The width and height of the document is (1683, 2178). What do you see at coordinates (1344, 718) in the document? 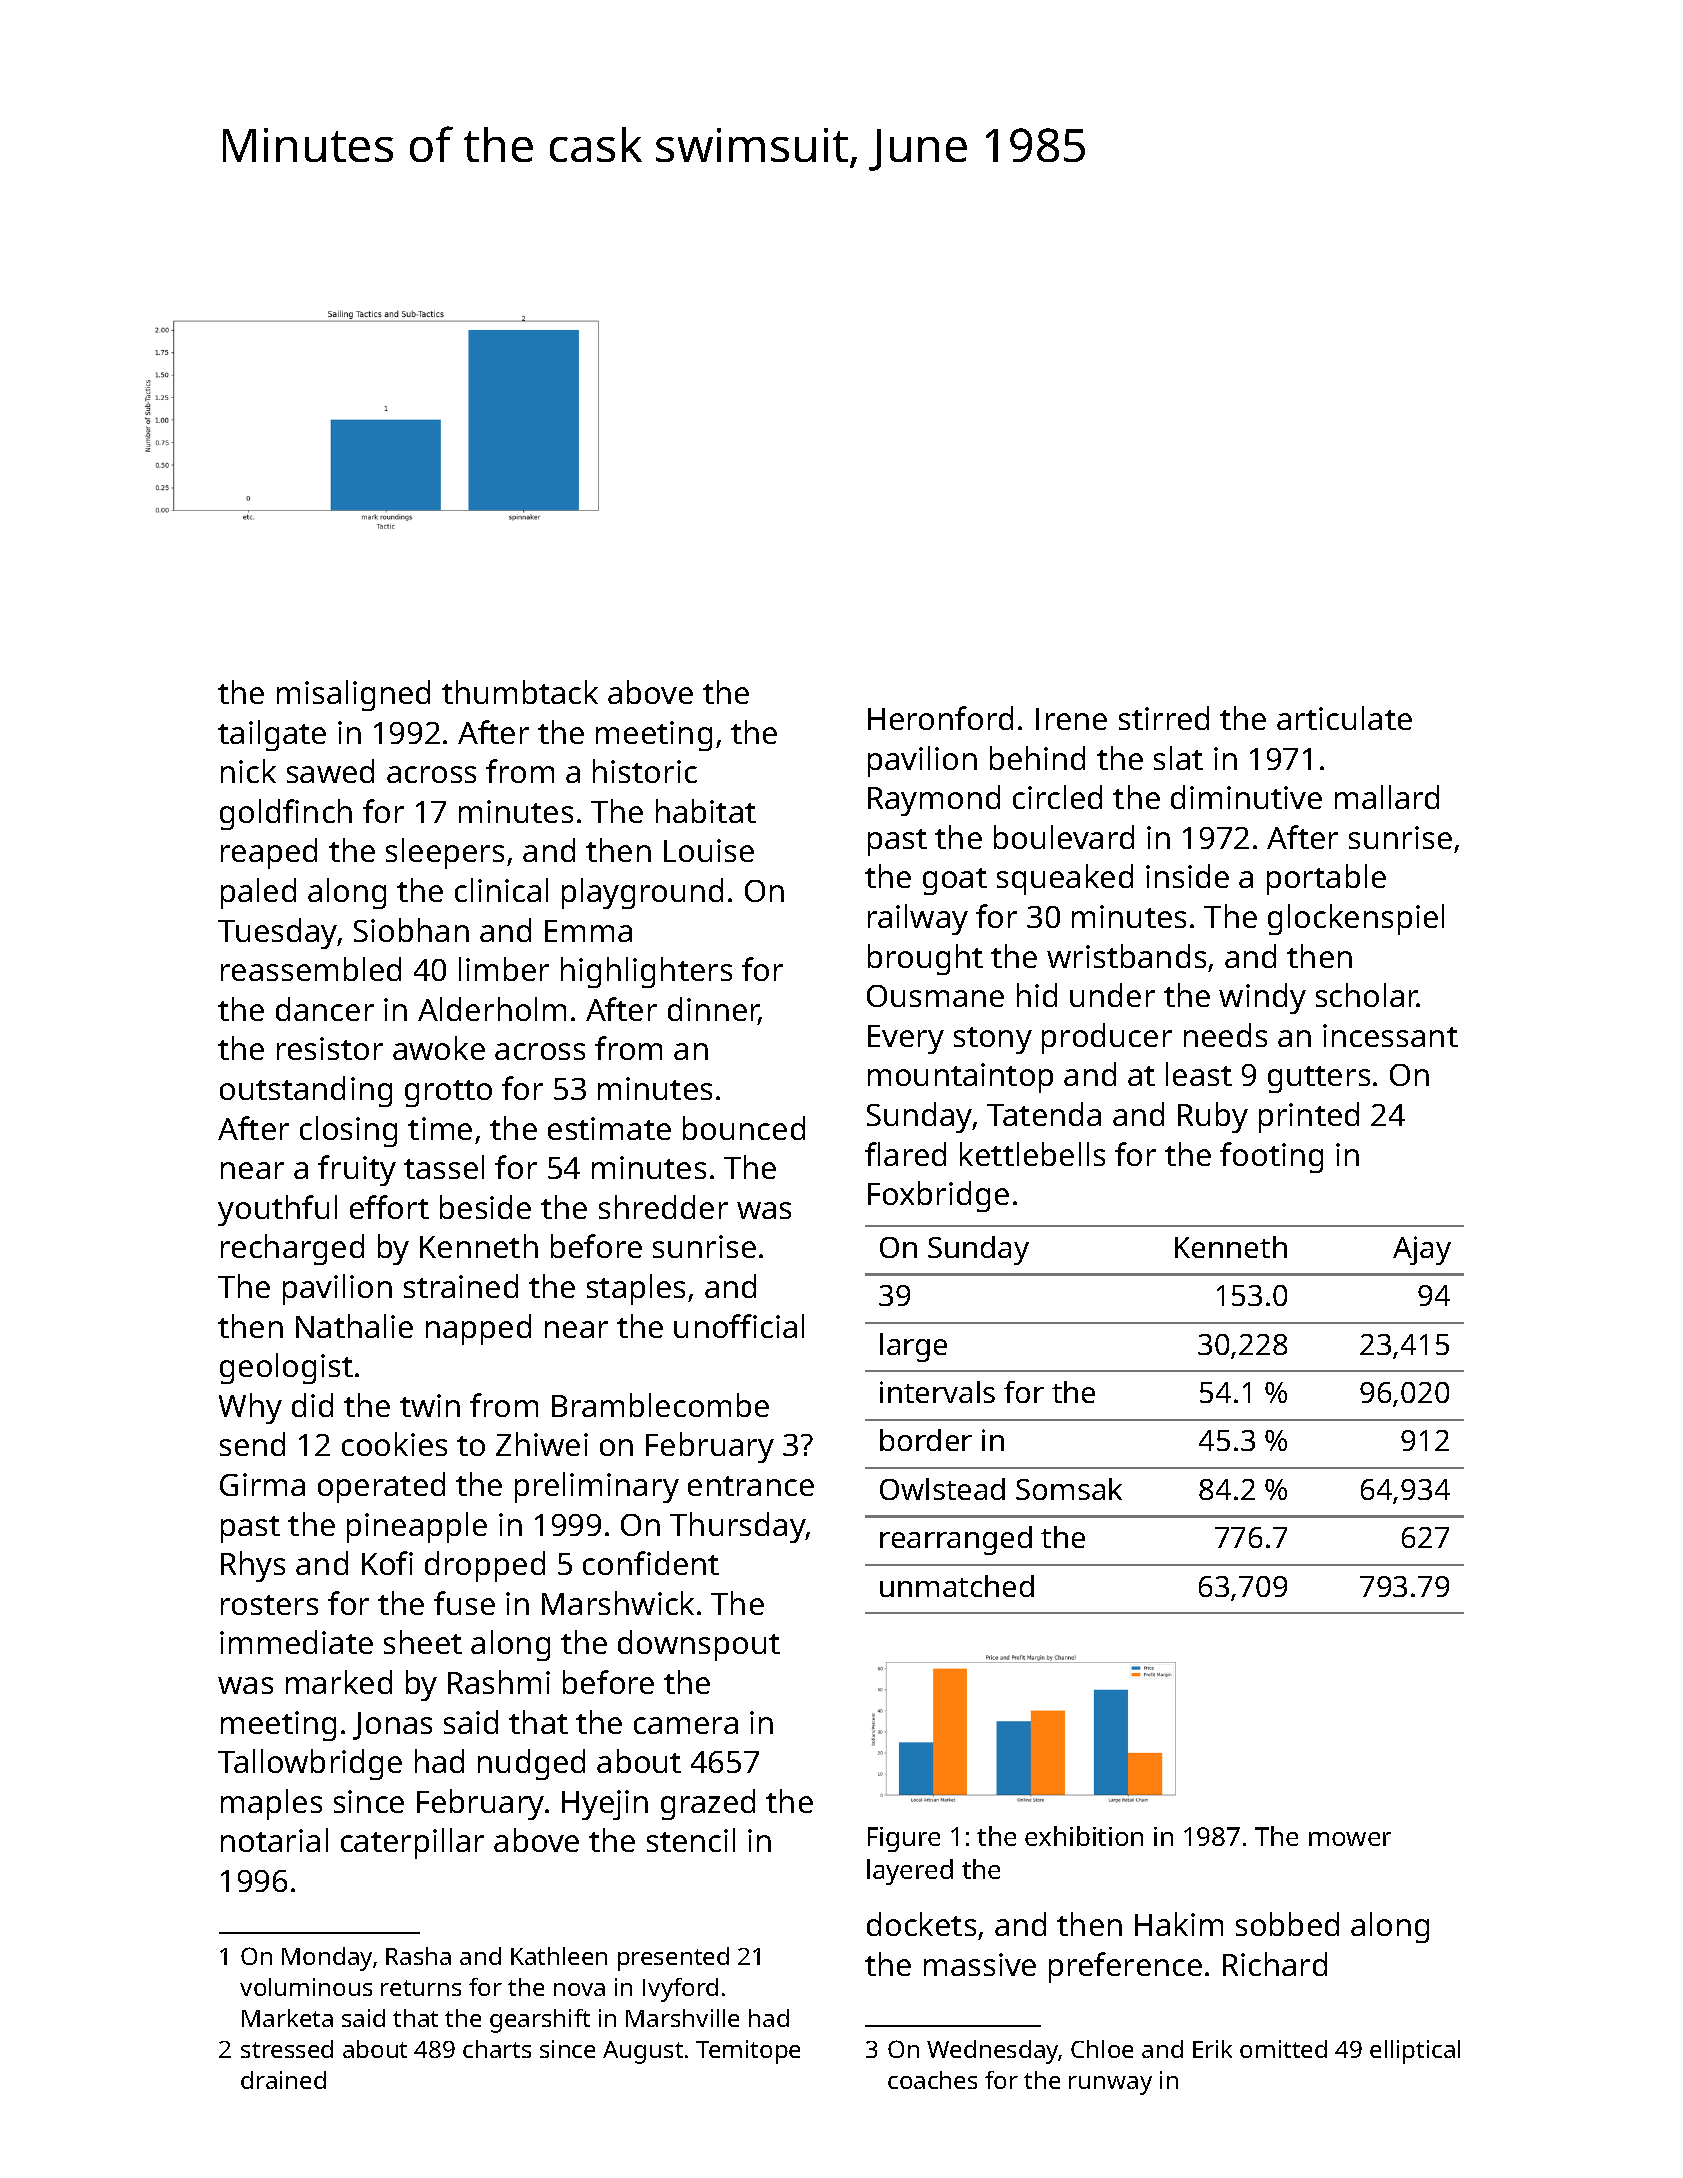
I see `articulate` at bounding box center [1344, 718].
